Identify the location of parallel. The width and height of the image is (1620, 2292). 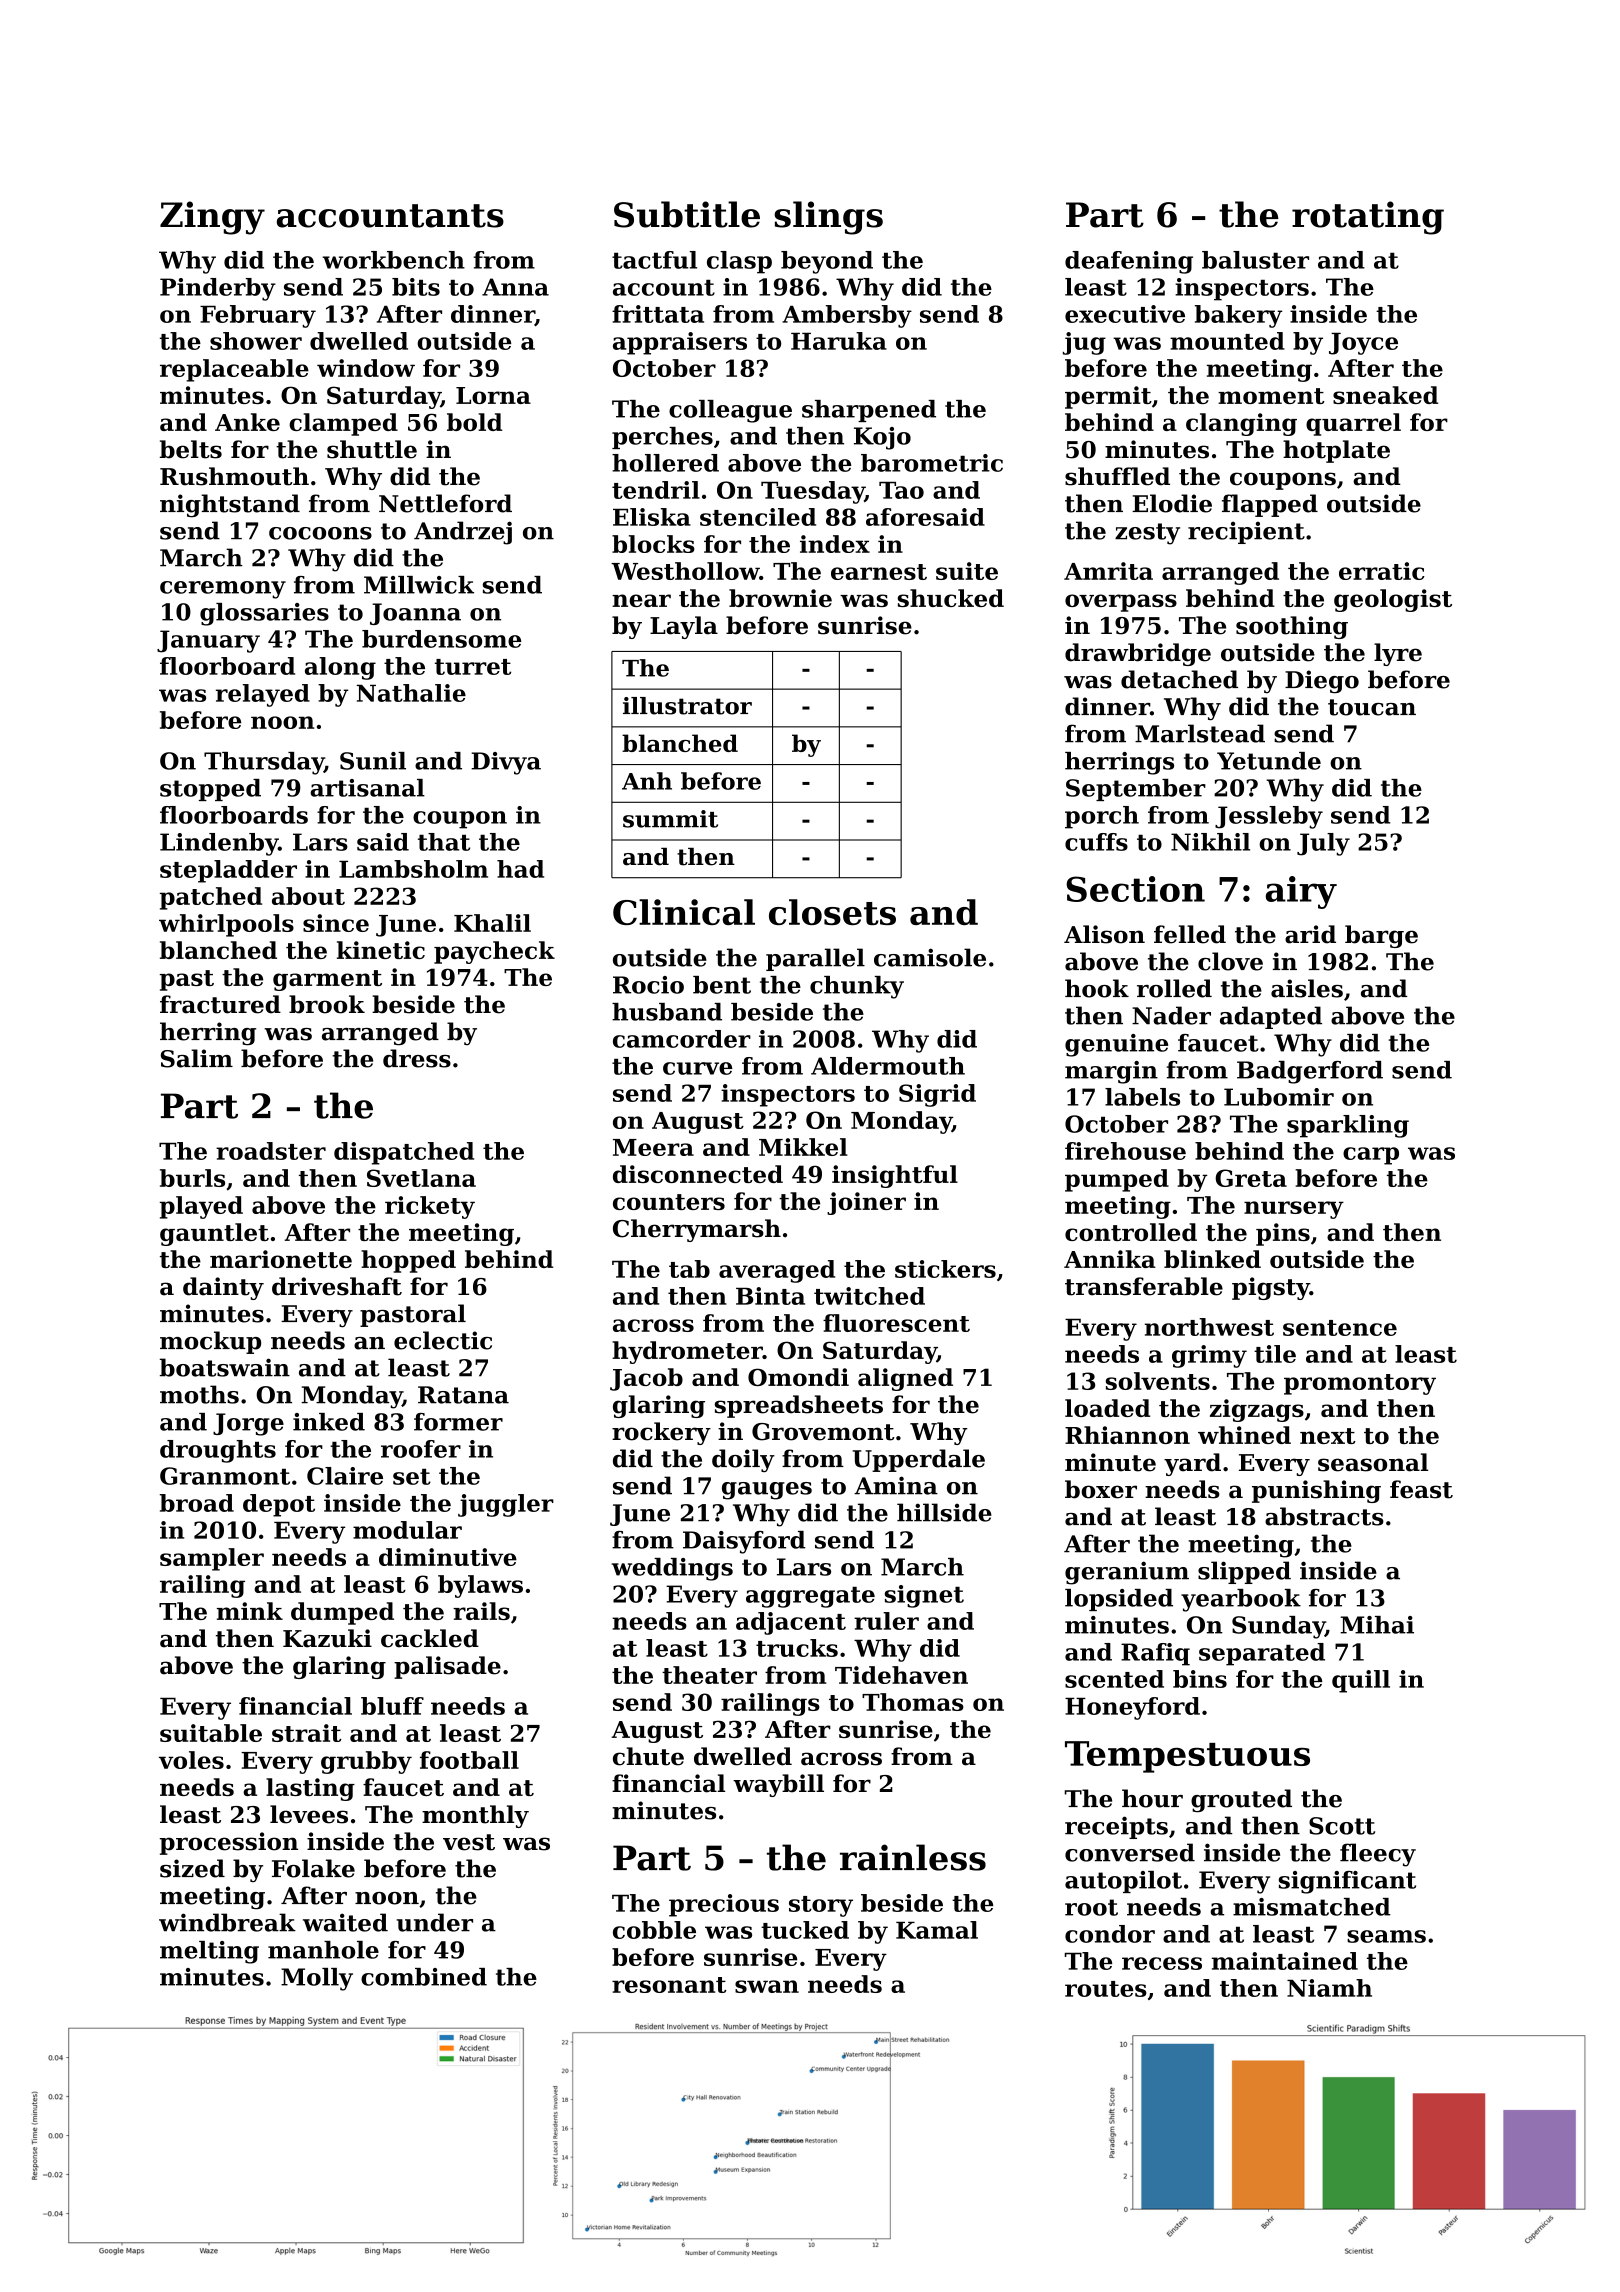
(815, 959).
